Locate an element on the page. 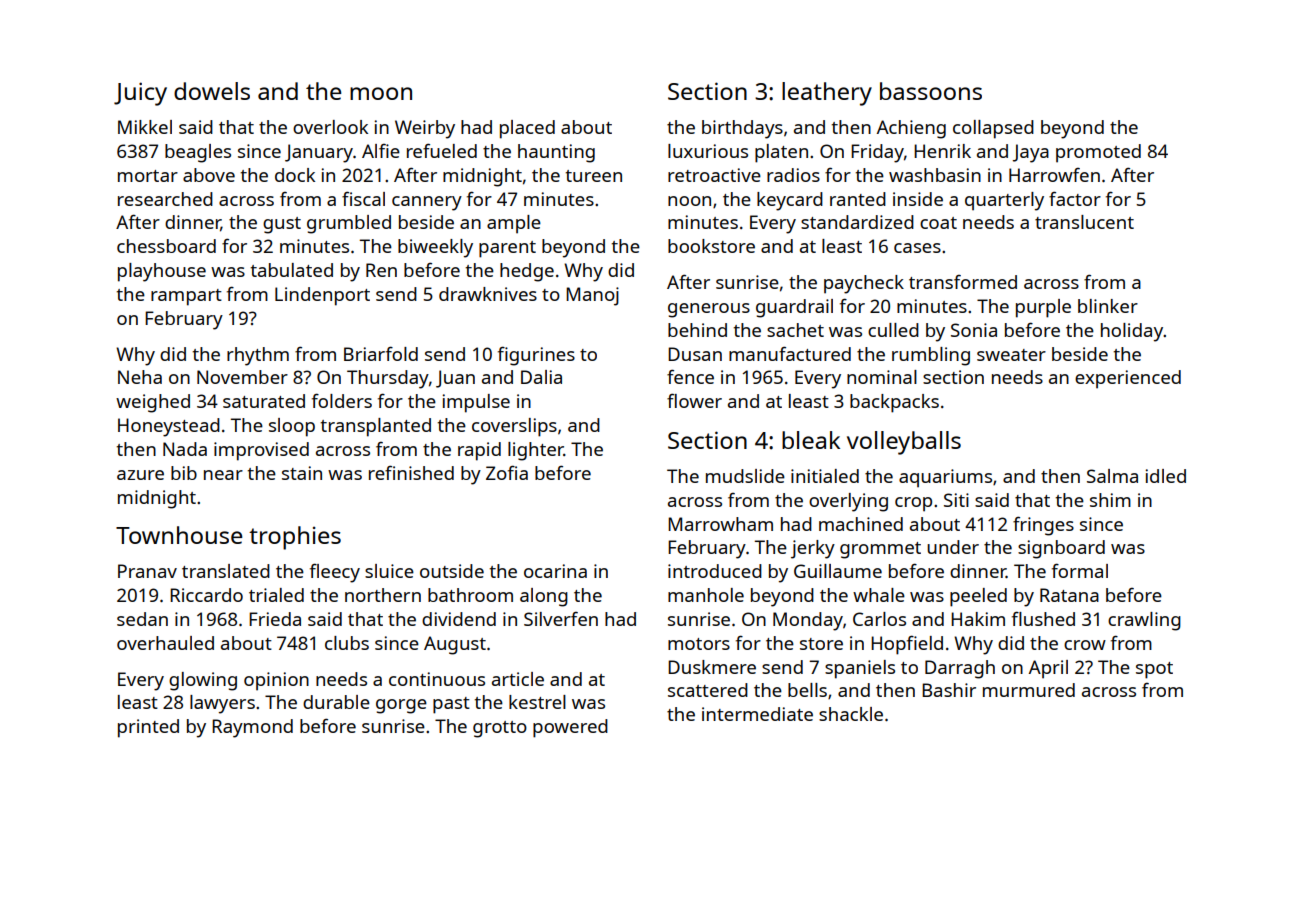 This image has height=924, width=1308. collapsed is located at coordinates (993, 129).
